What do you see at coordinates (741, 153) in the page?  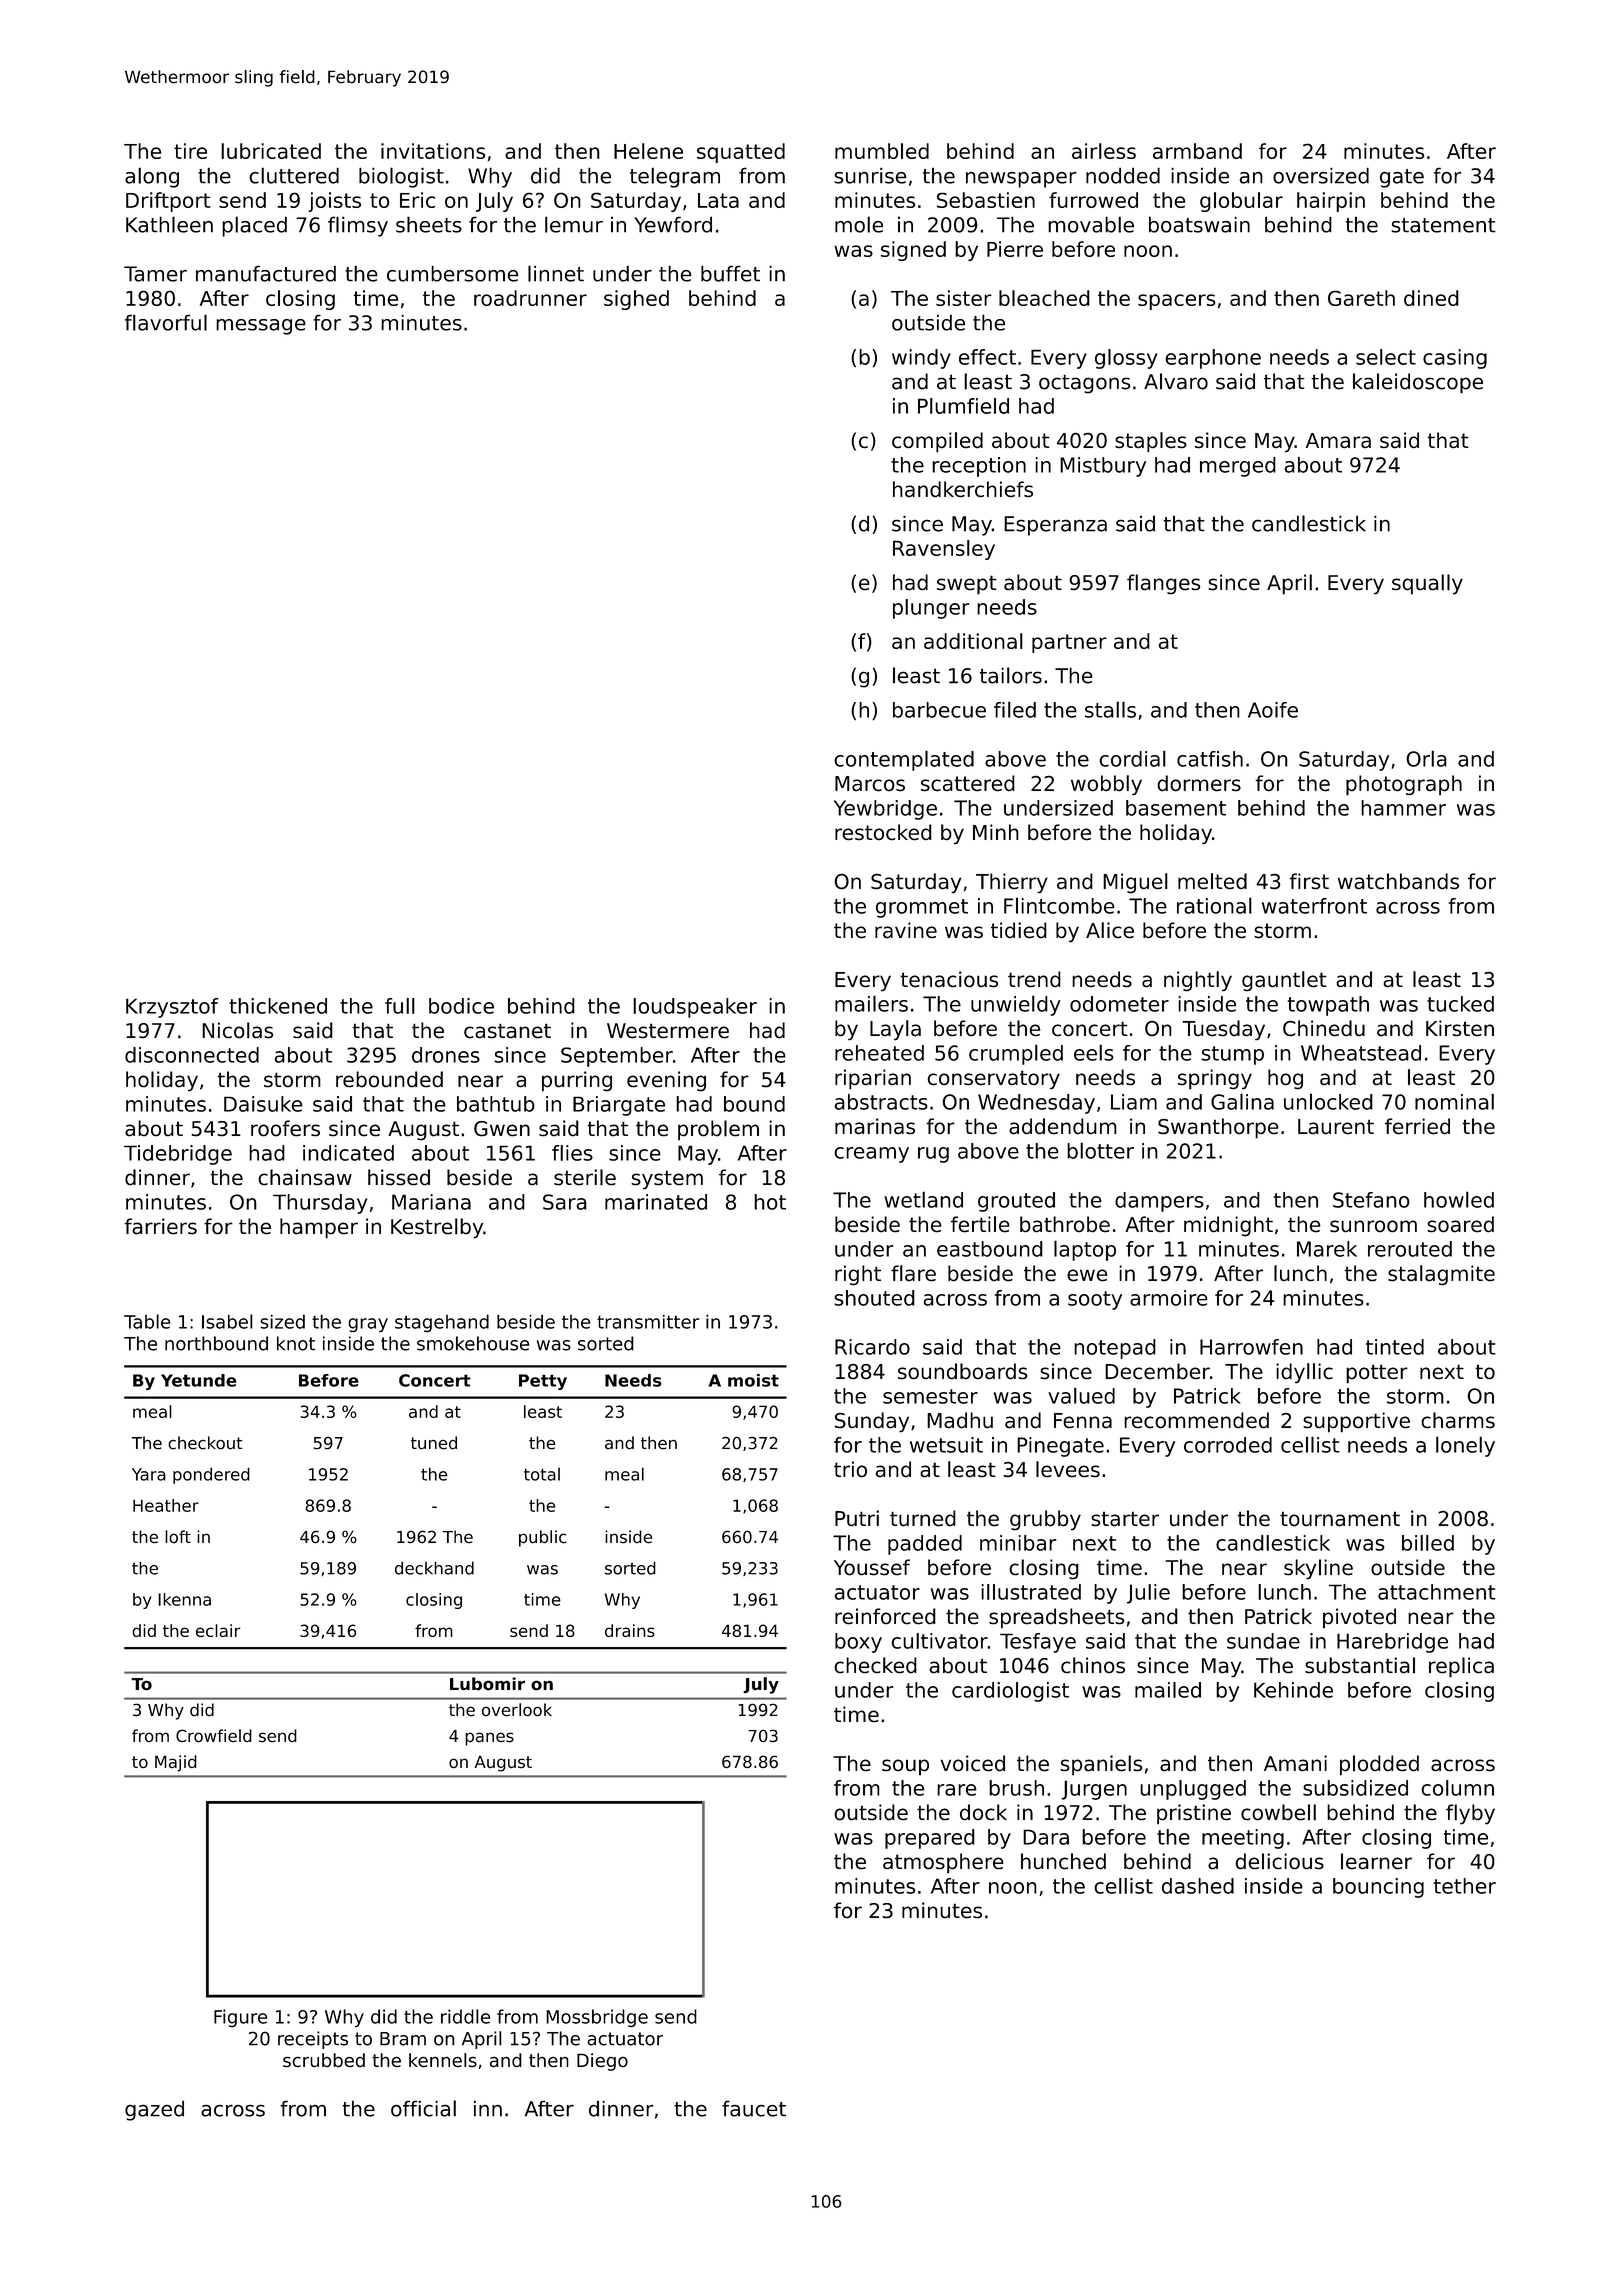 I see `squatted` at bounding box center [741, 153].
